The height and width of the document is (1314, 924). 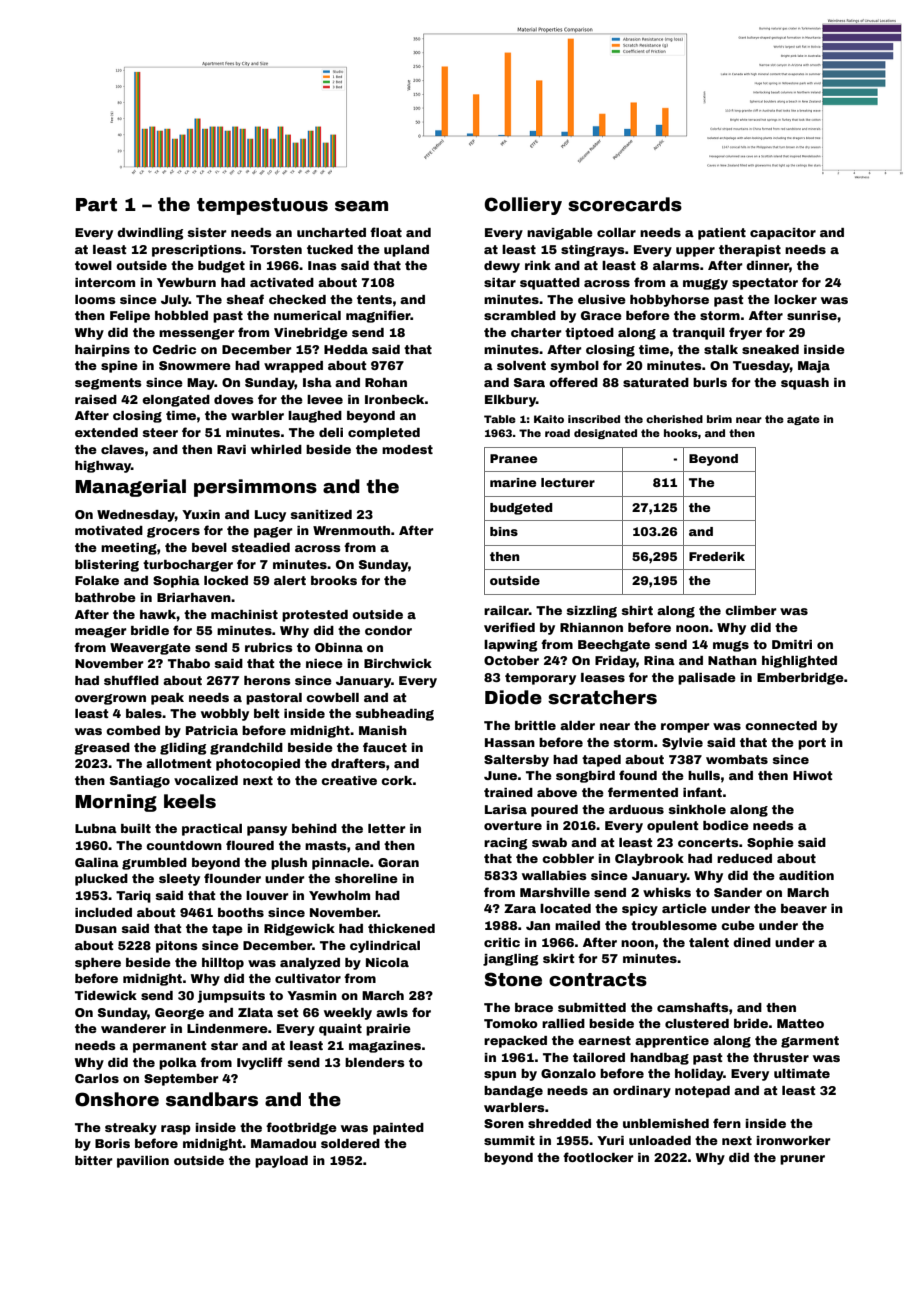 I want to click on modest, so click(x=407, y=449).
